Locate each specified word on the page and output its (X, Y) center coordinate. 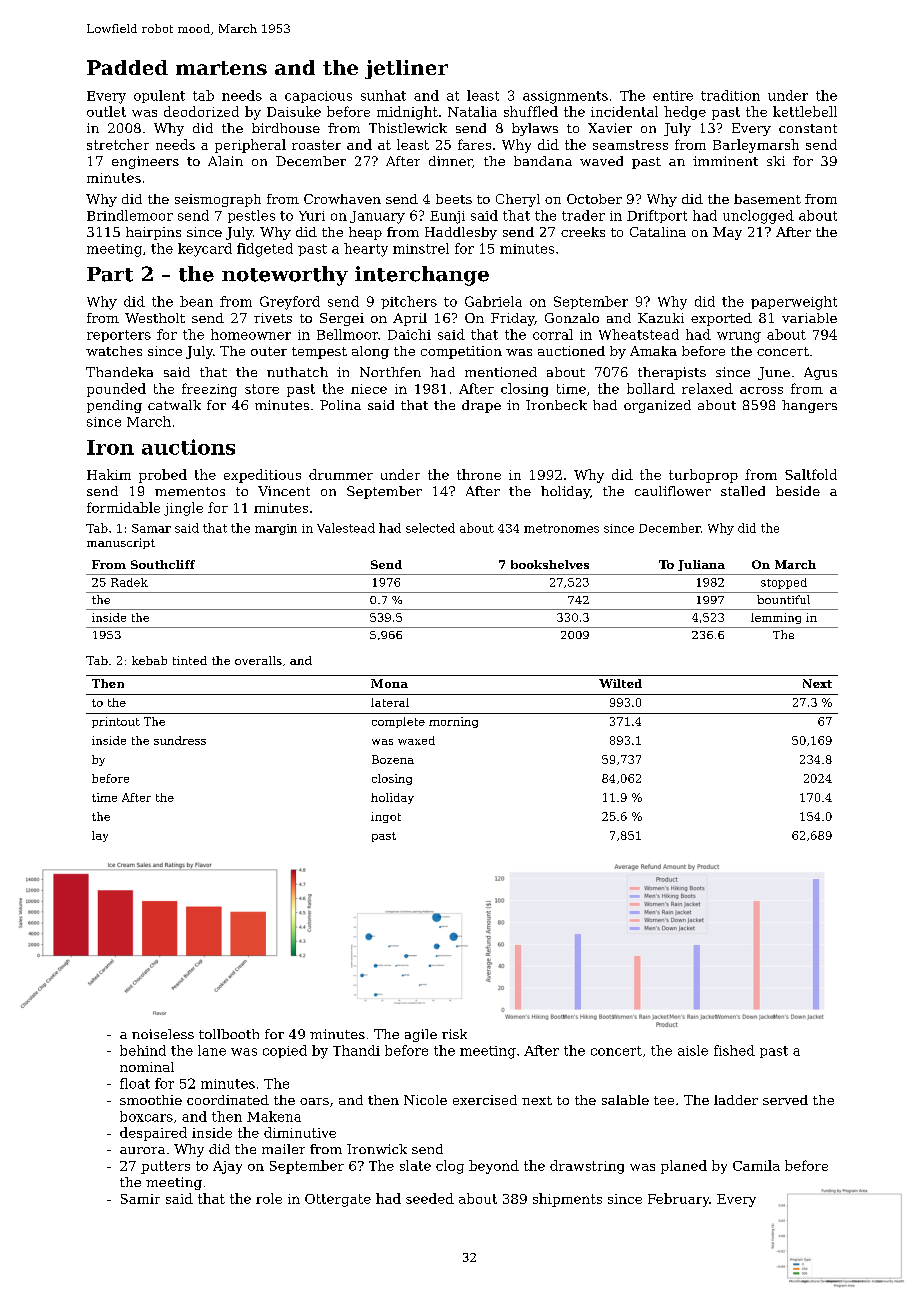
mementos (190, 491)
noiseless (163, 1034)
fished (734, 1050)
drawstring (587, 1167)
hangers (809, 406)
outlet (106, 111)
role (269, 1198)
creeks (583, 232)
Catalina (658, 232)
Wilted (620, 683)
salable (625, 1100)
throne (479, 474)
